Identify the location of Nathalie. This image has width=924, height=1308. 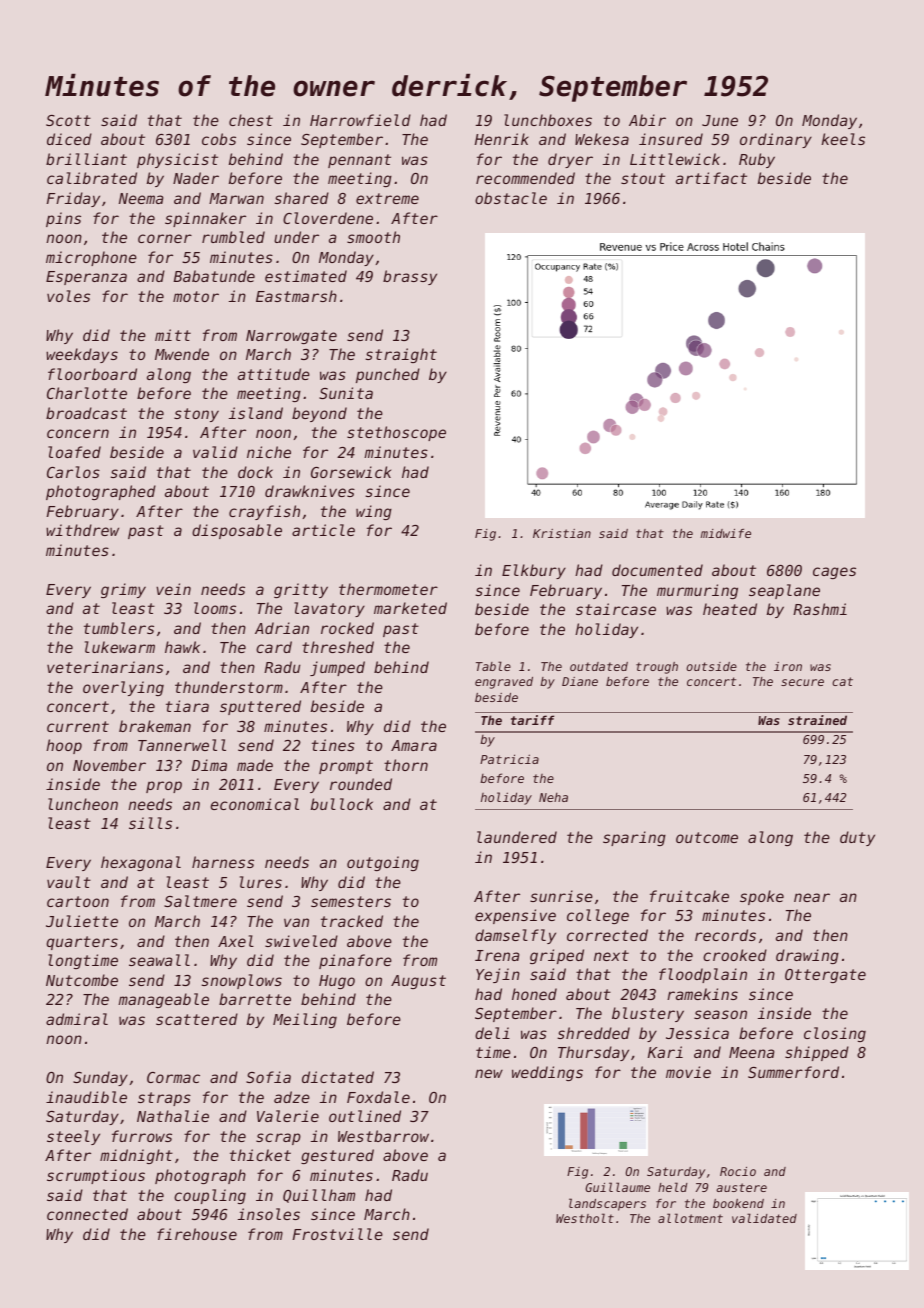
(173, 1116).
